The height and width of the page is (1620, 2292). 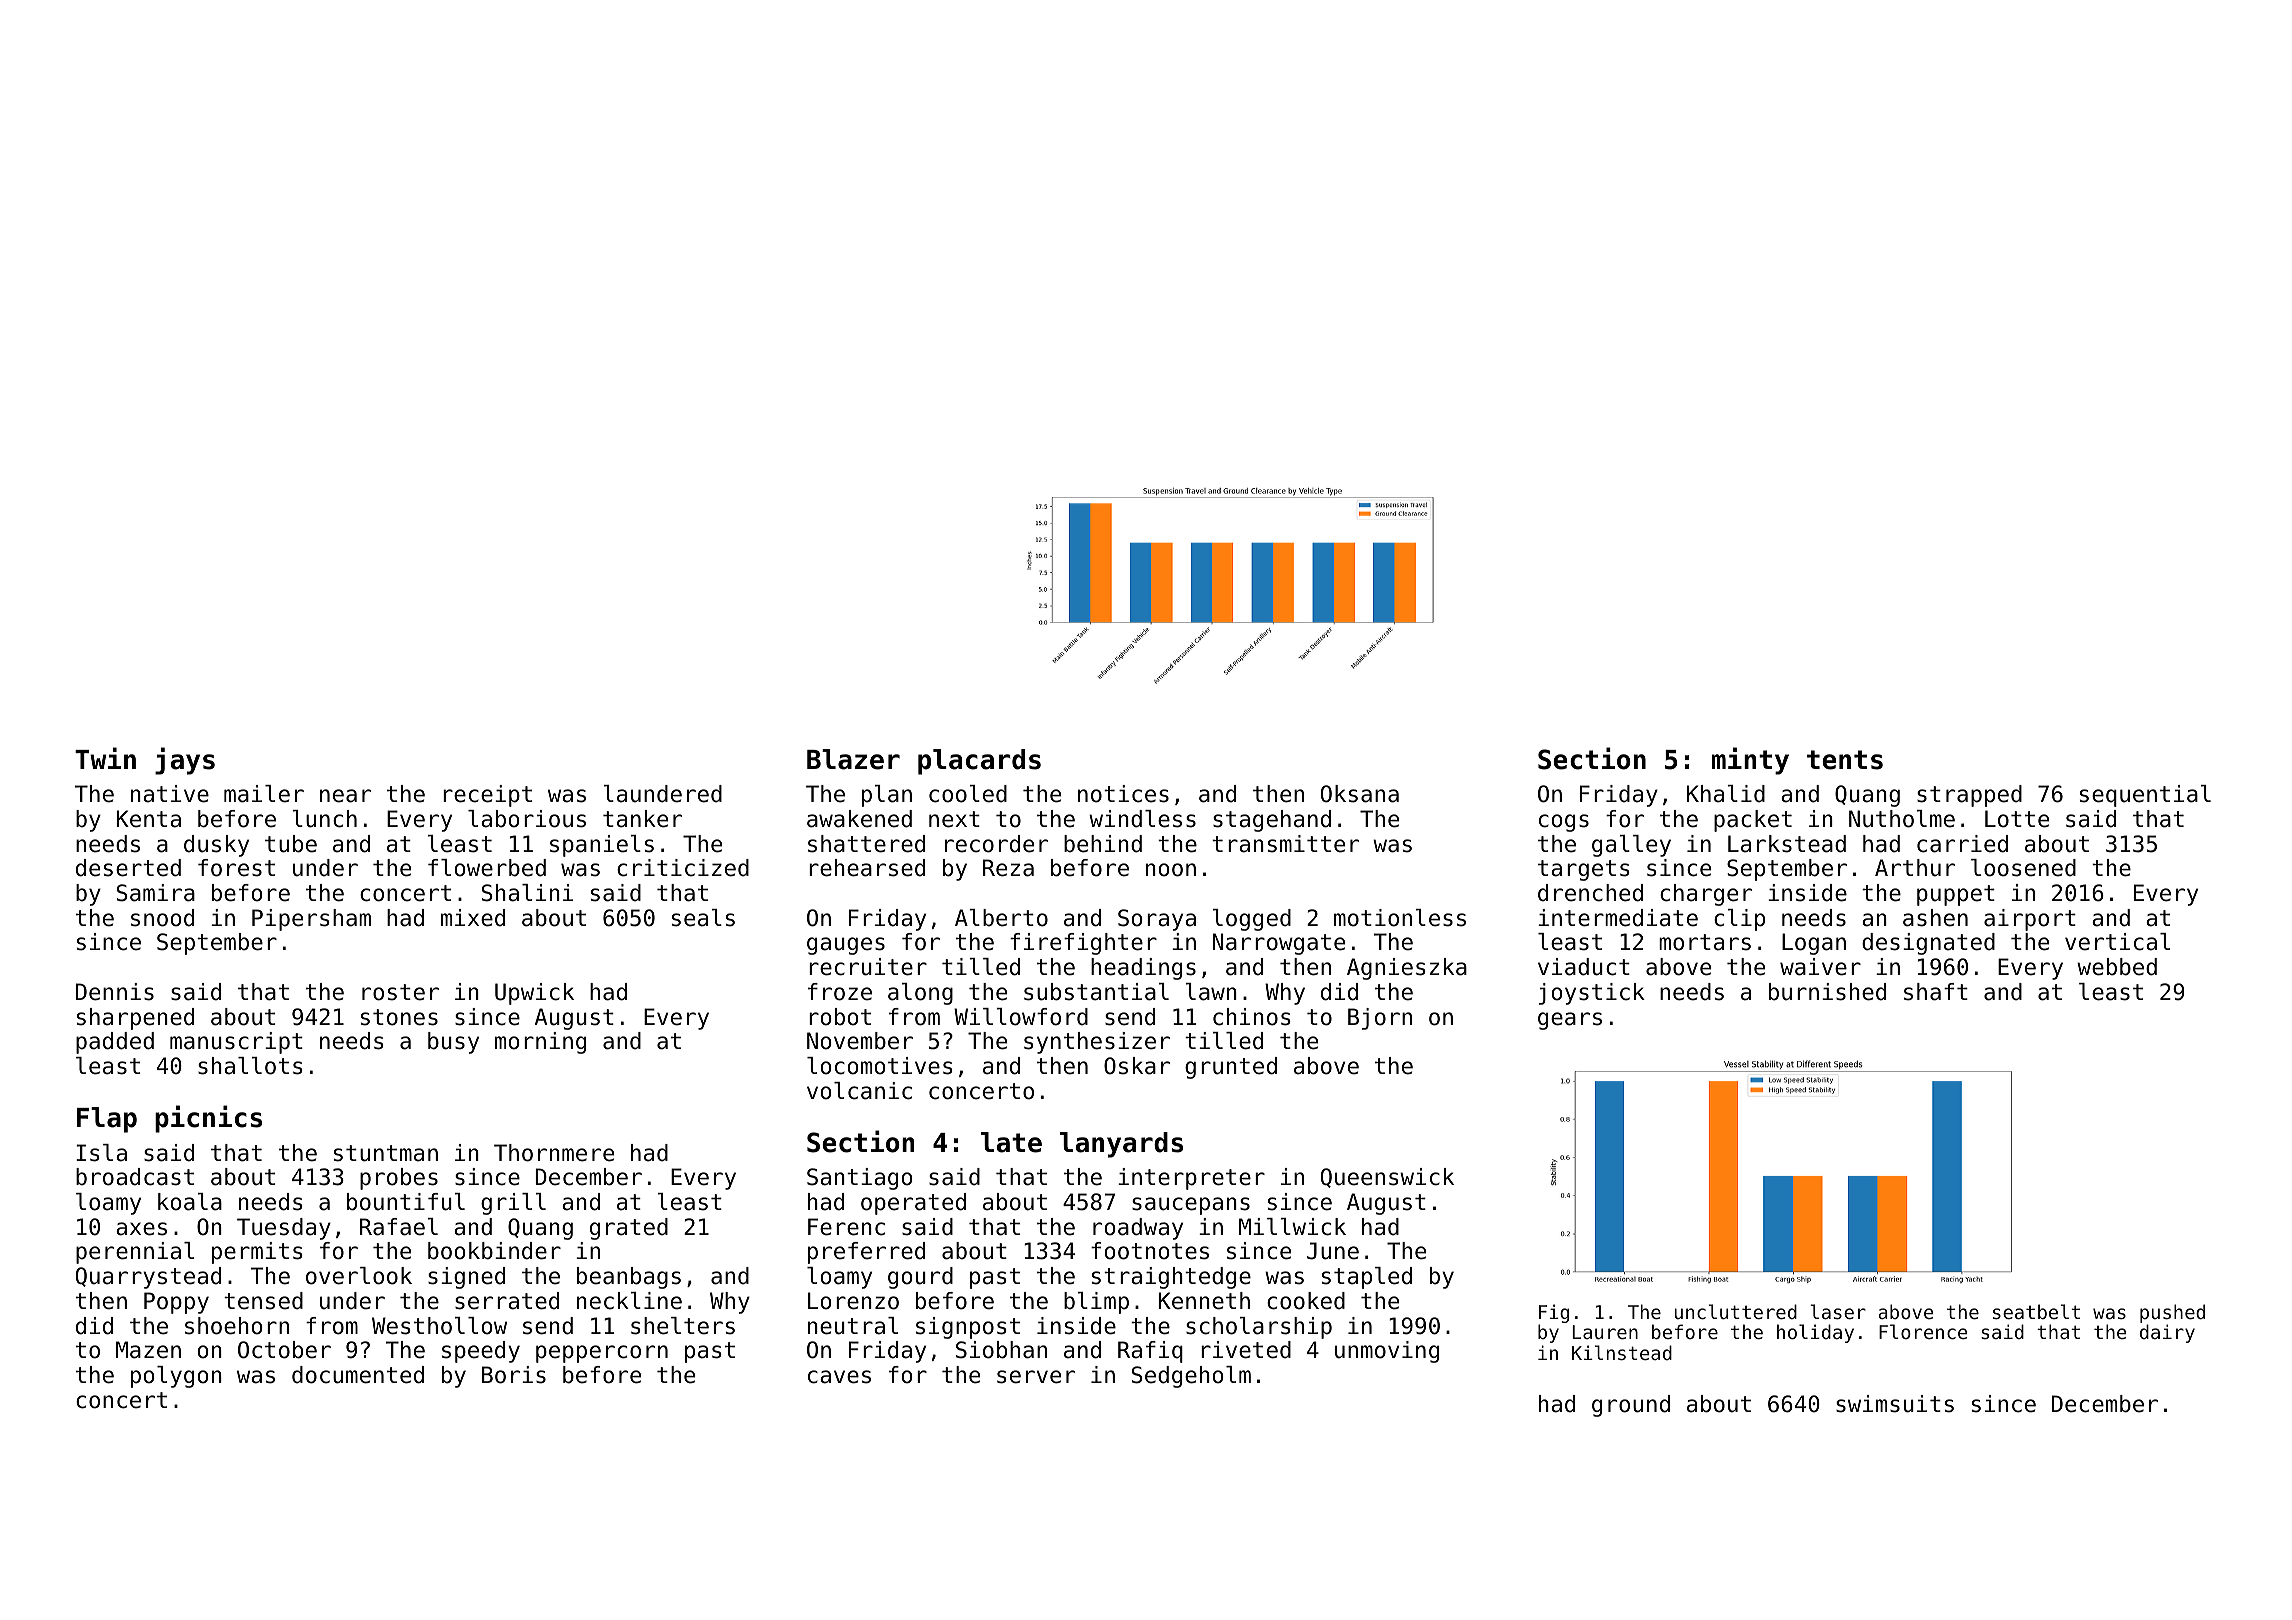 I want to click on Dennis, so click(x=115, y=992).
